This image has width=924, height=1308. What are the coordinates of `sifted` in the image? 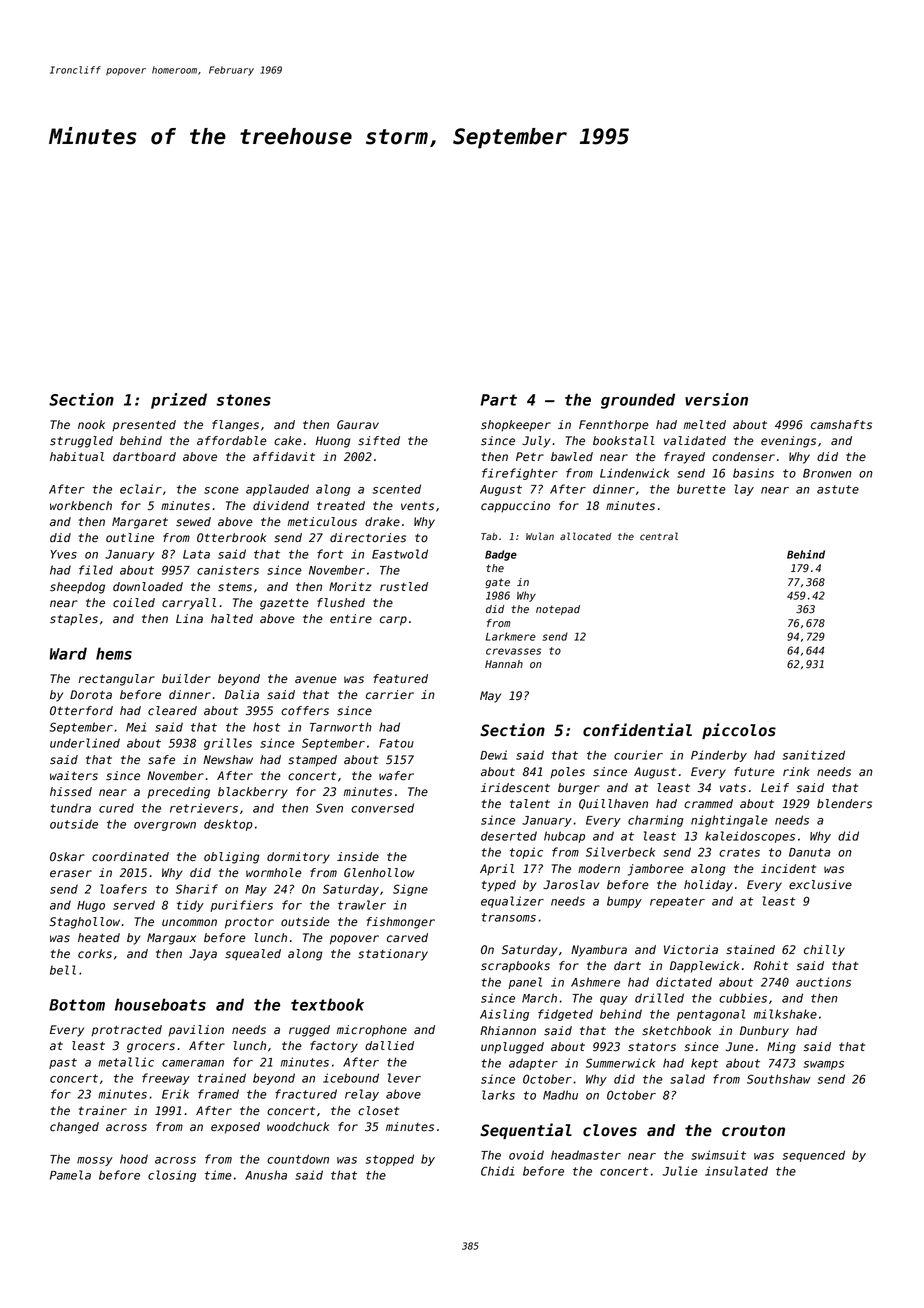 It's located at (379, 441).
